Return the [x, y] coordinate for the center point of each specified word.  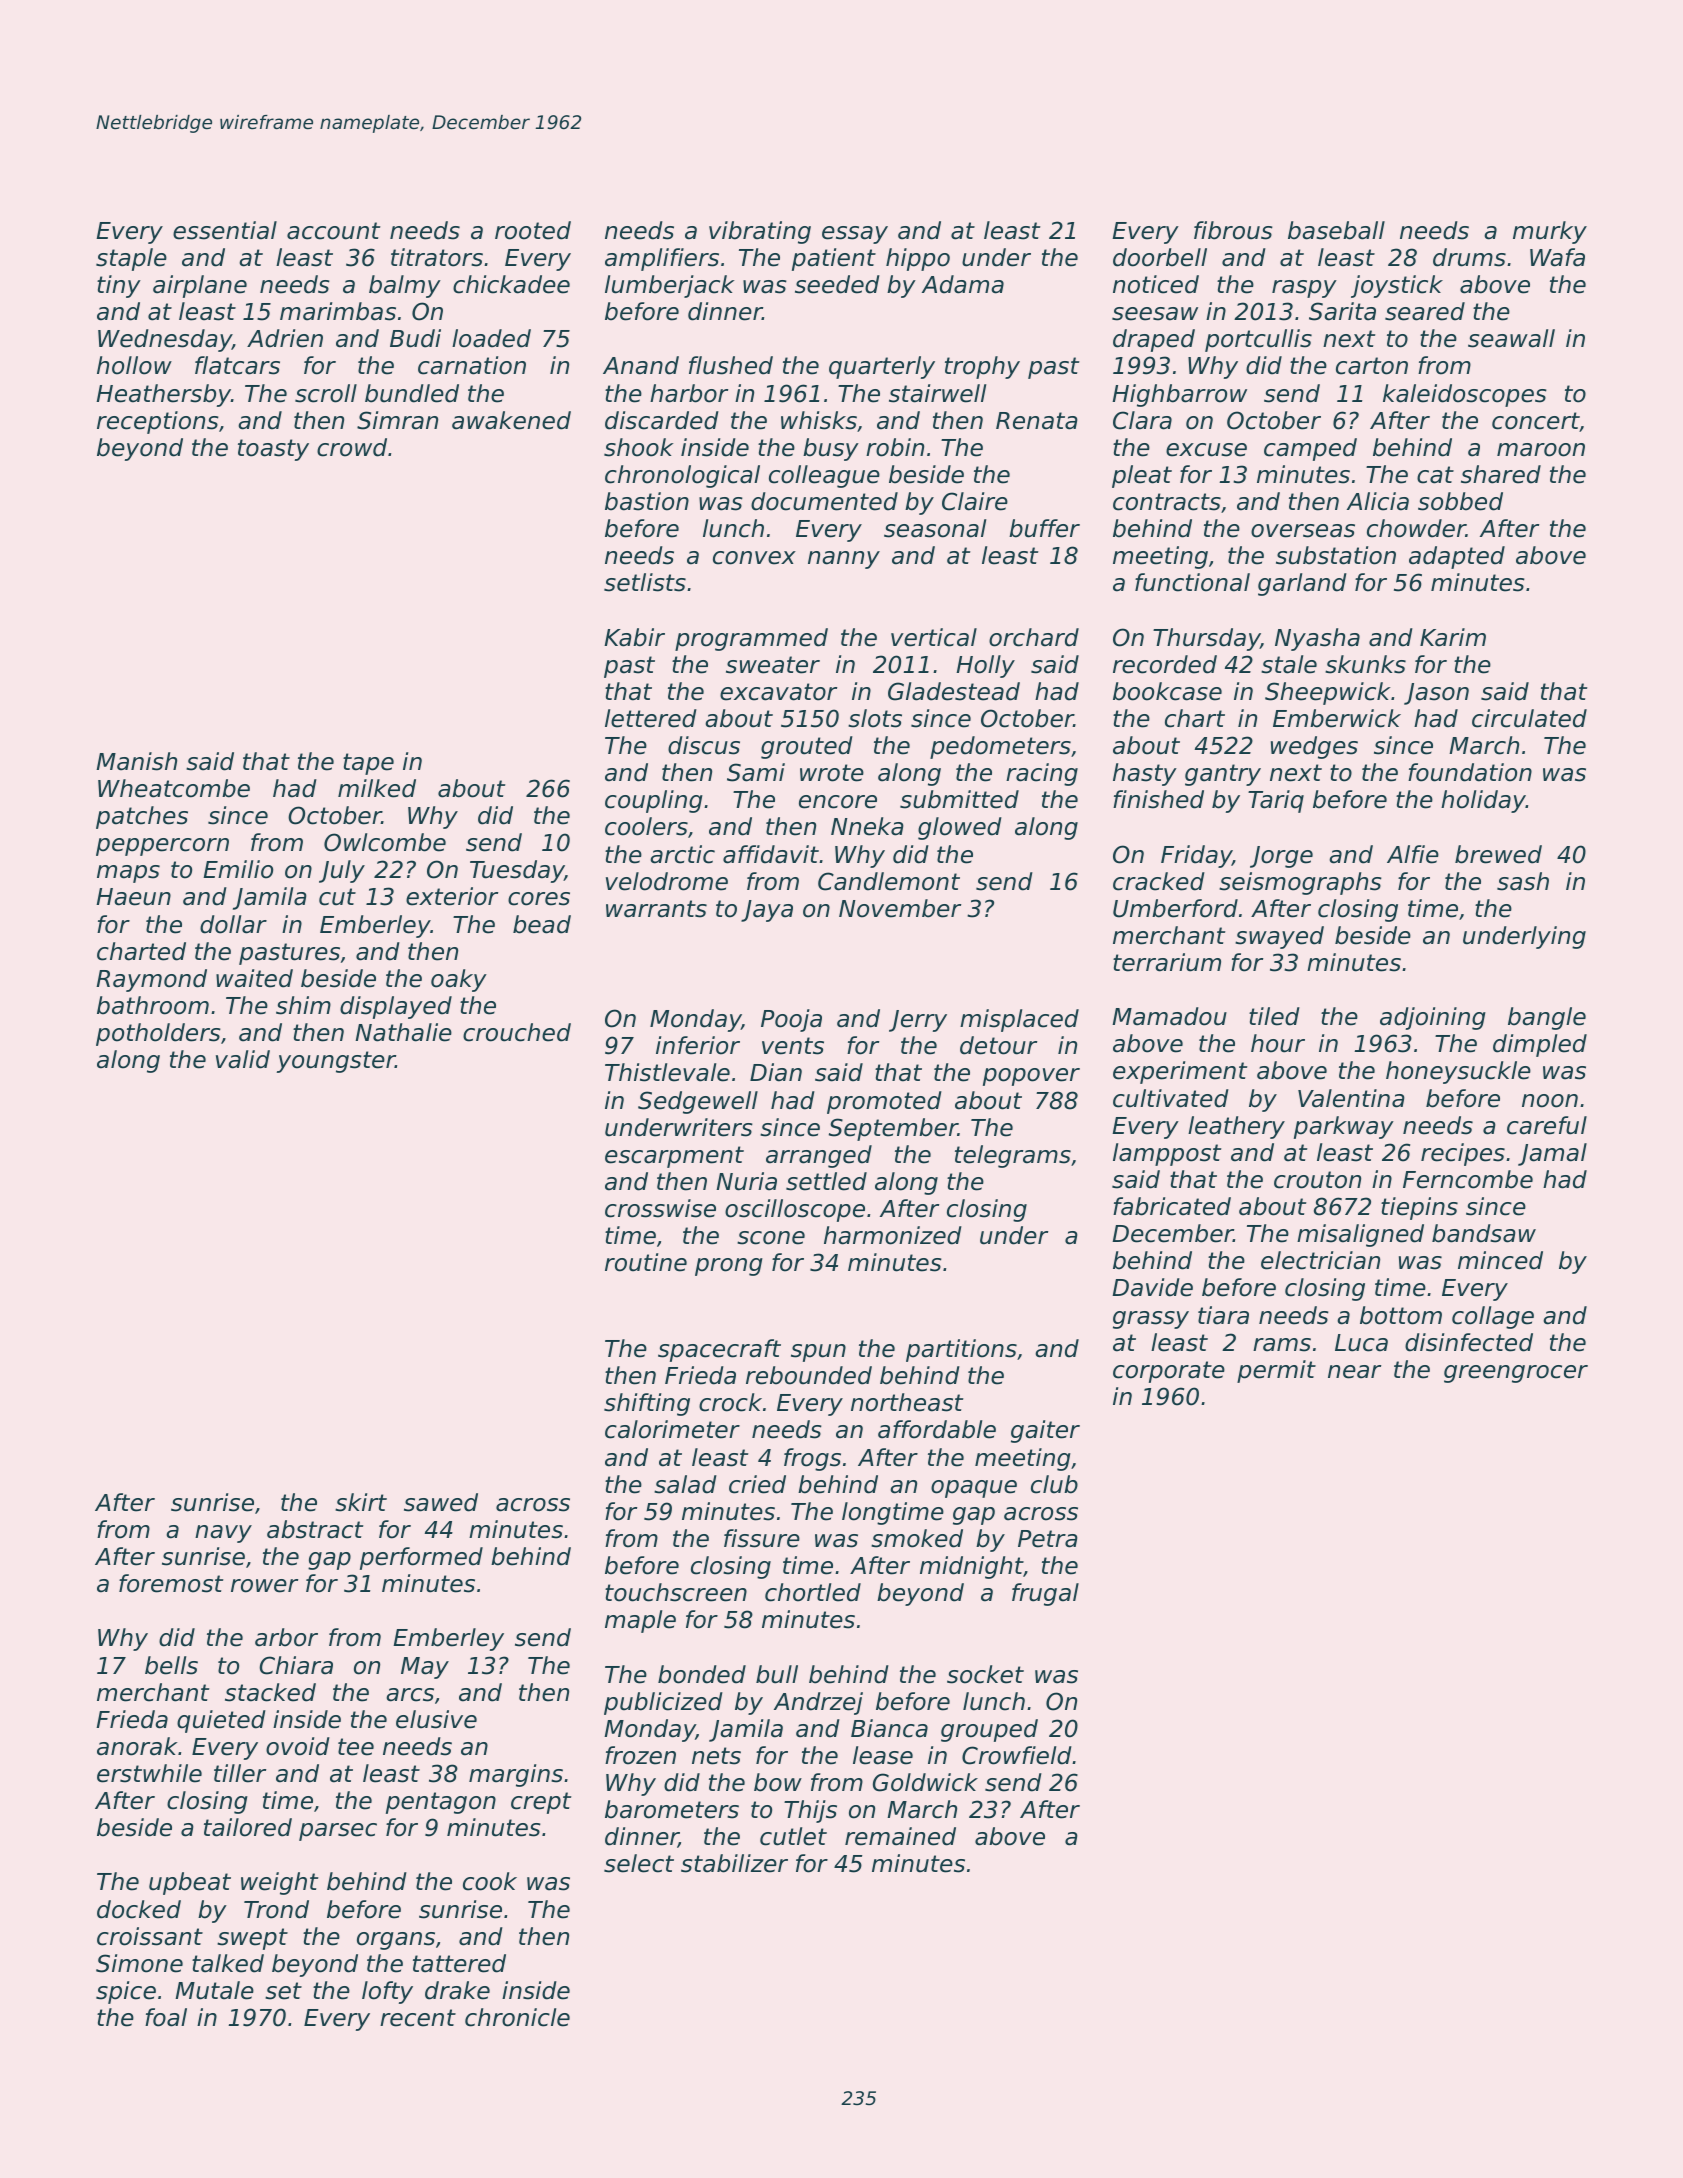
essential [225, 230]
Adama [963, 284]
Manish [136, 761]
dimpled [1540, 1045]
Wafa [1557, 257]
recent [418, 2018]
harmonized [893, 1235]
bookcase [1167, 691]
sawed [441, 1502]
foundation [1470, 772]
